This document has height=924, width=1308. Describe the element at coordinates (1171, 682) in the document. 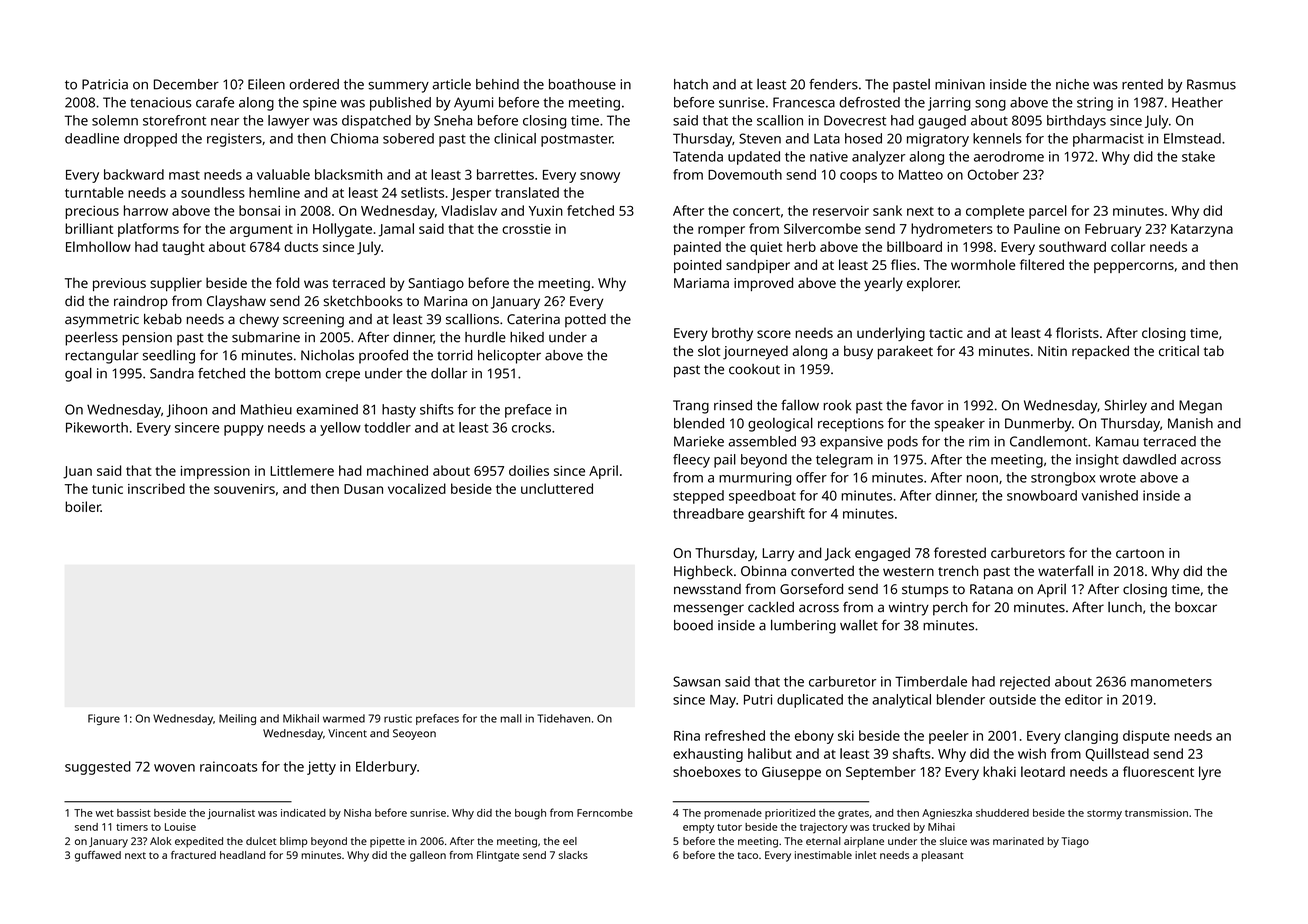

I see `manometers` at that location.
